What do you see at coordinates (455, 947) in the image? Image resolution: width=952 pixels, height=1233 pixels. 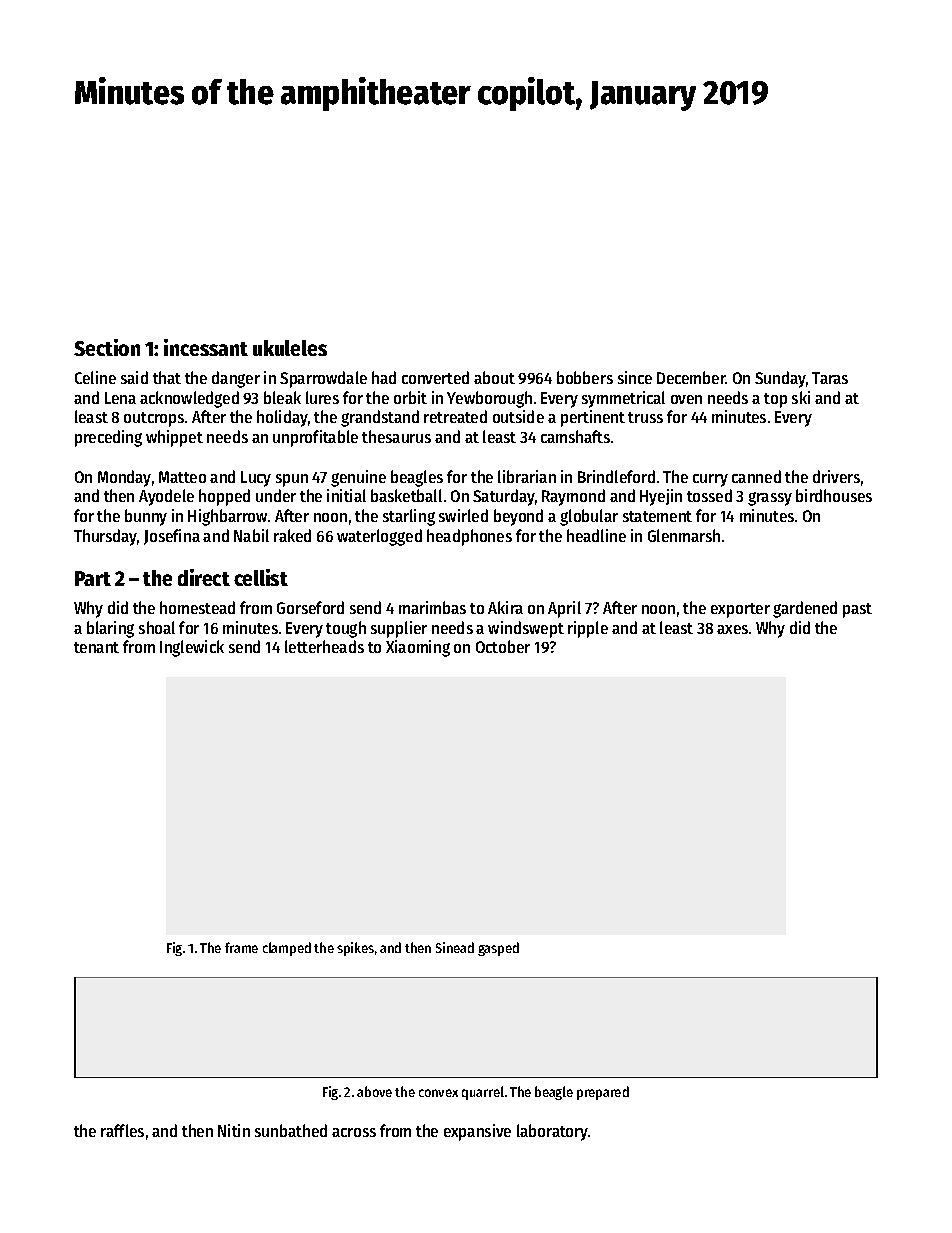 I see `Sinead` at bounding box center [455, 947].
